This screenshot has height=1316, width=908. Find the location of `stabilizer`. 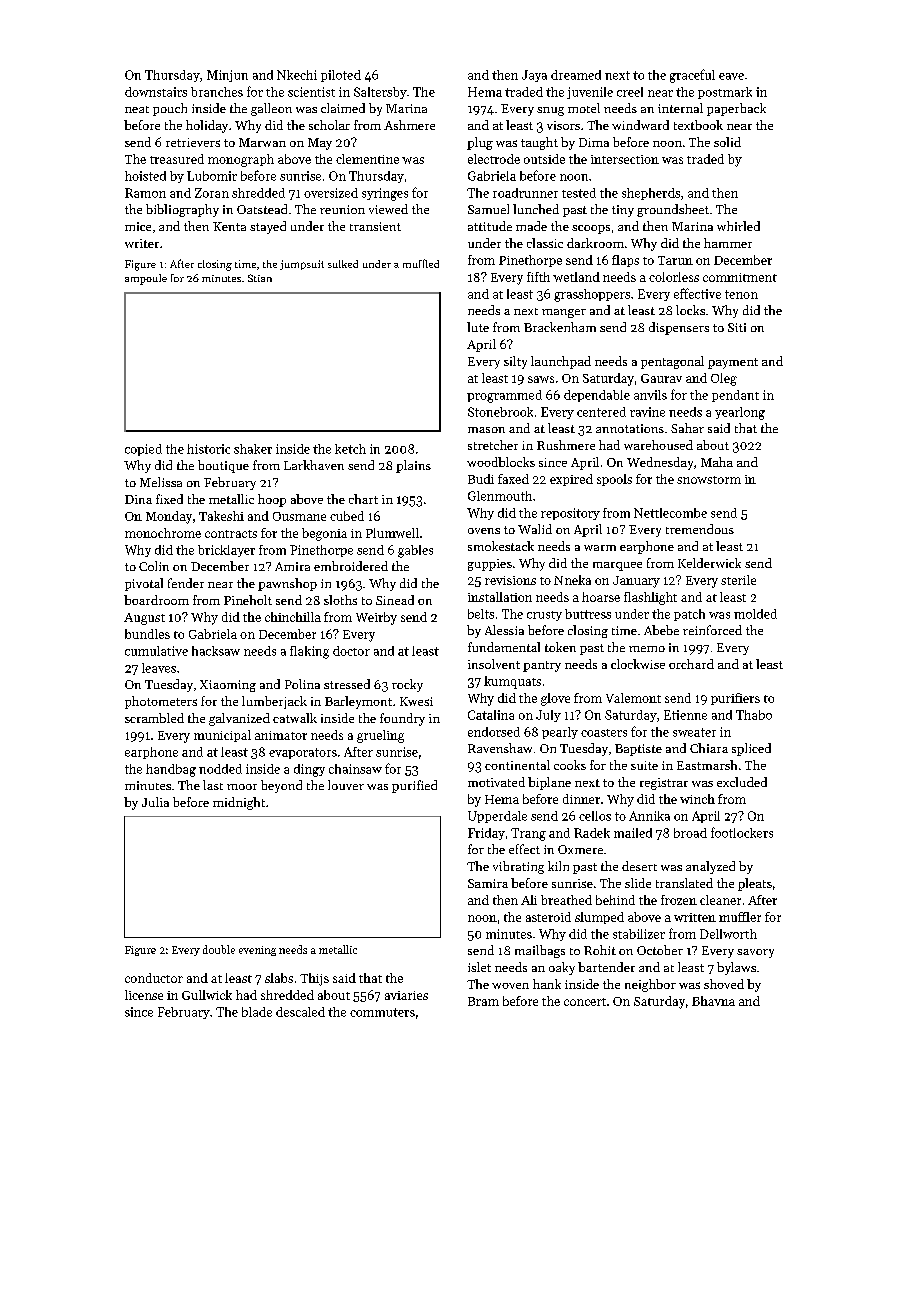

stabilizer is located at coordinates (639, 934).
